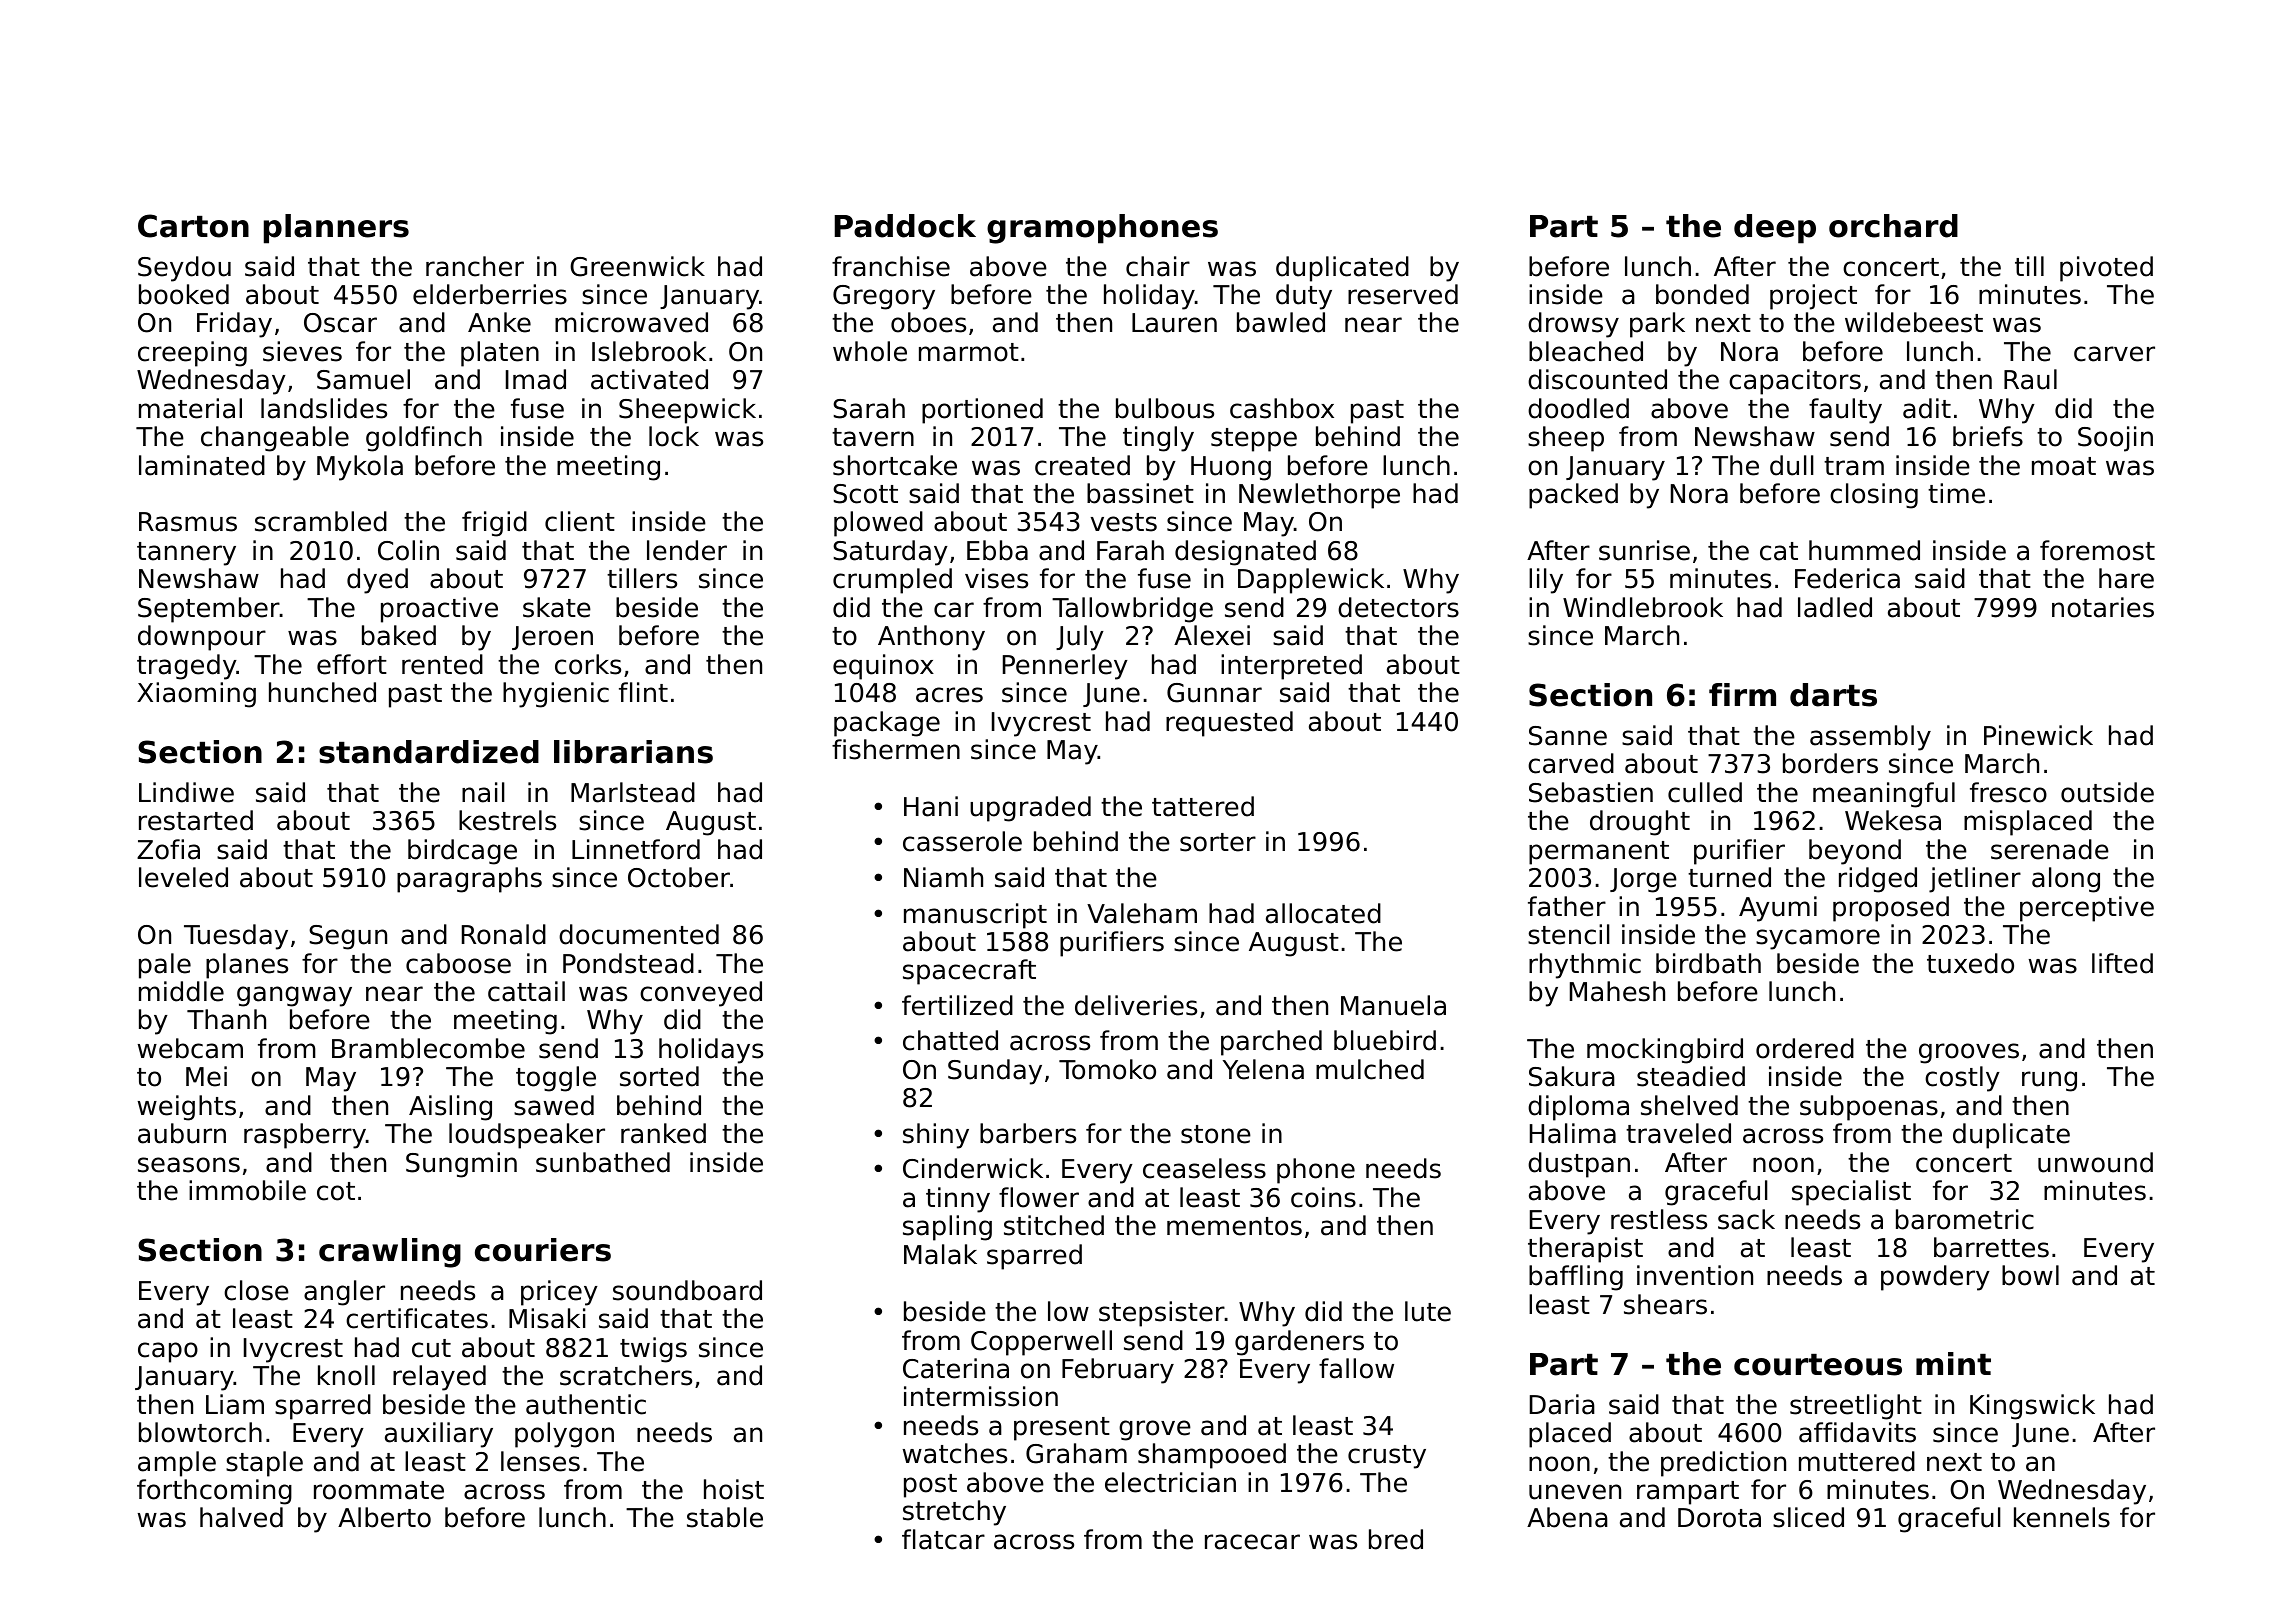 The image size is (2292, 1620). What do you see at coordinates (956, 1368) in the screenshot?
I see `Caterina` at bounding box center [956, 1368].
